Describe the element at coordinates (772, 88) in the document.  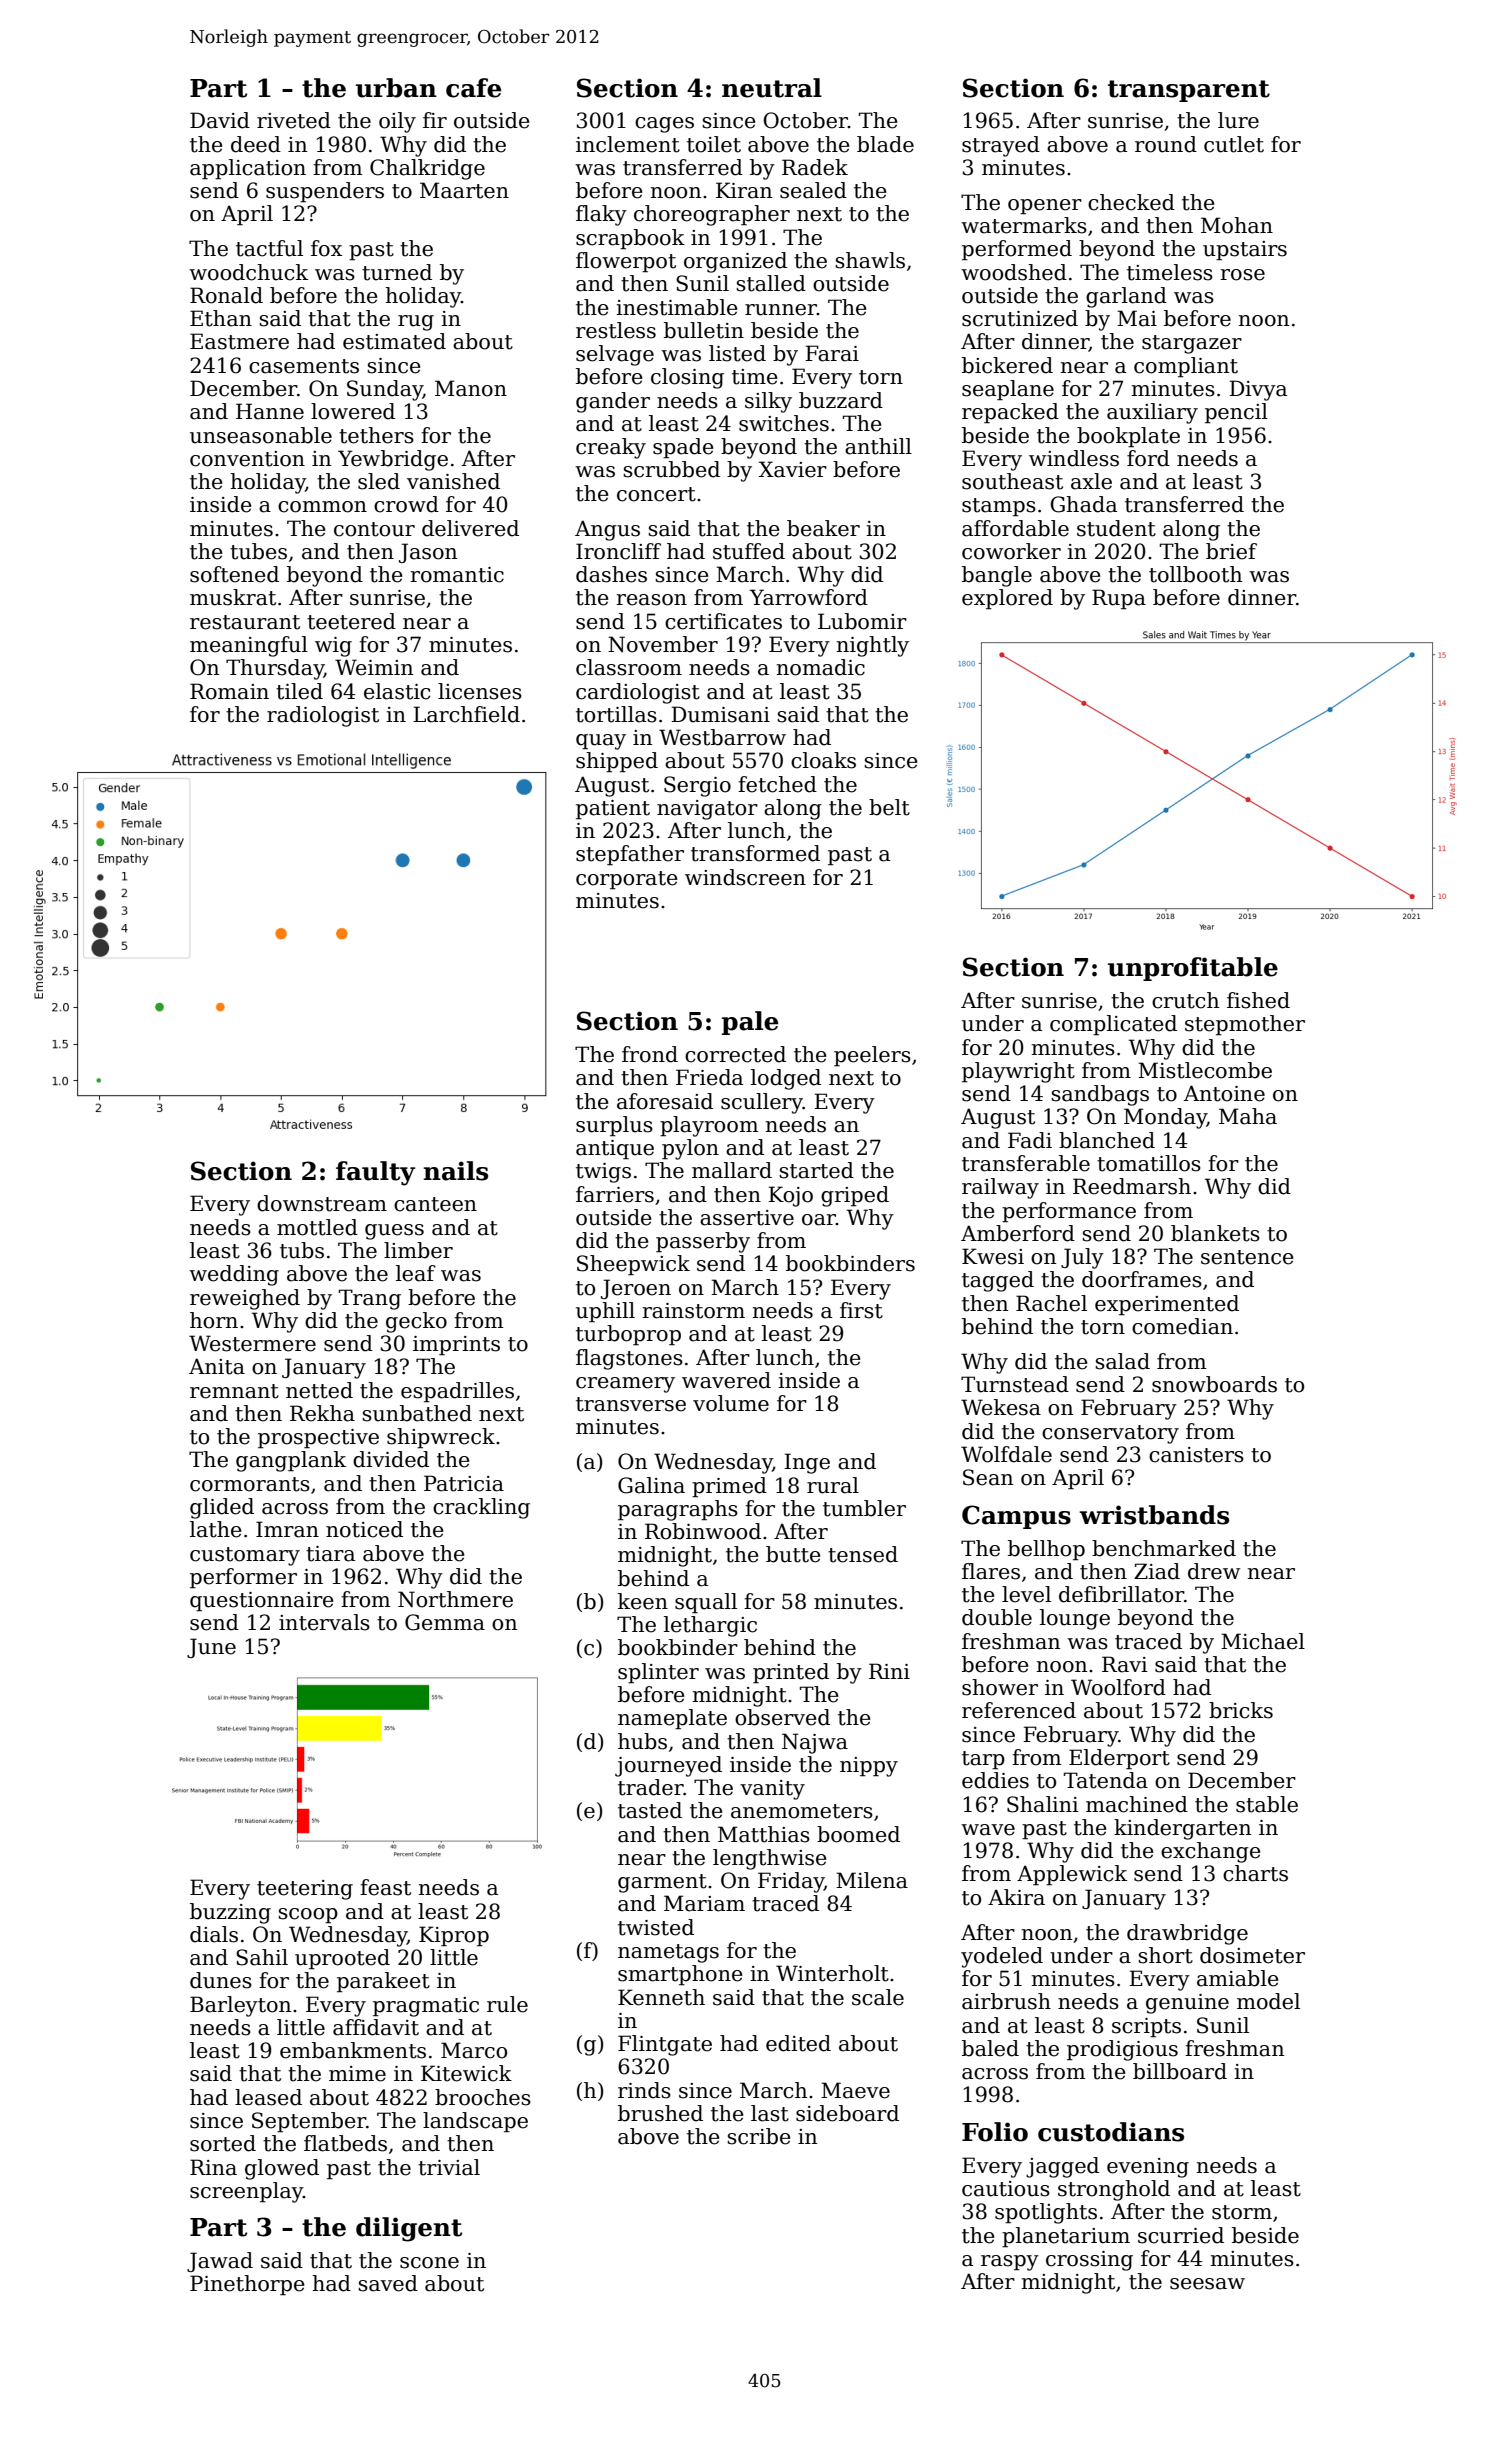
I see `neutral` at that location.
